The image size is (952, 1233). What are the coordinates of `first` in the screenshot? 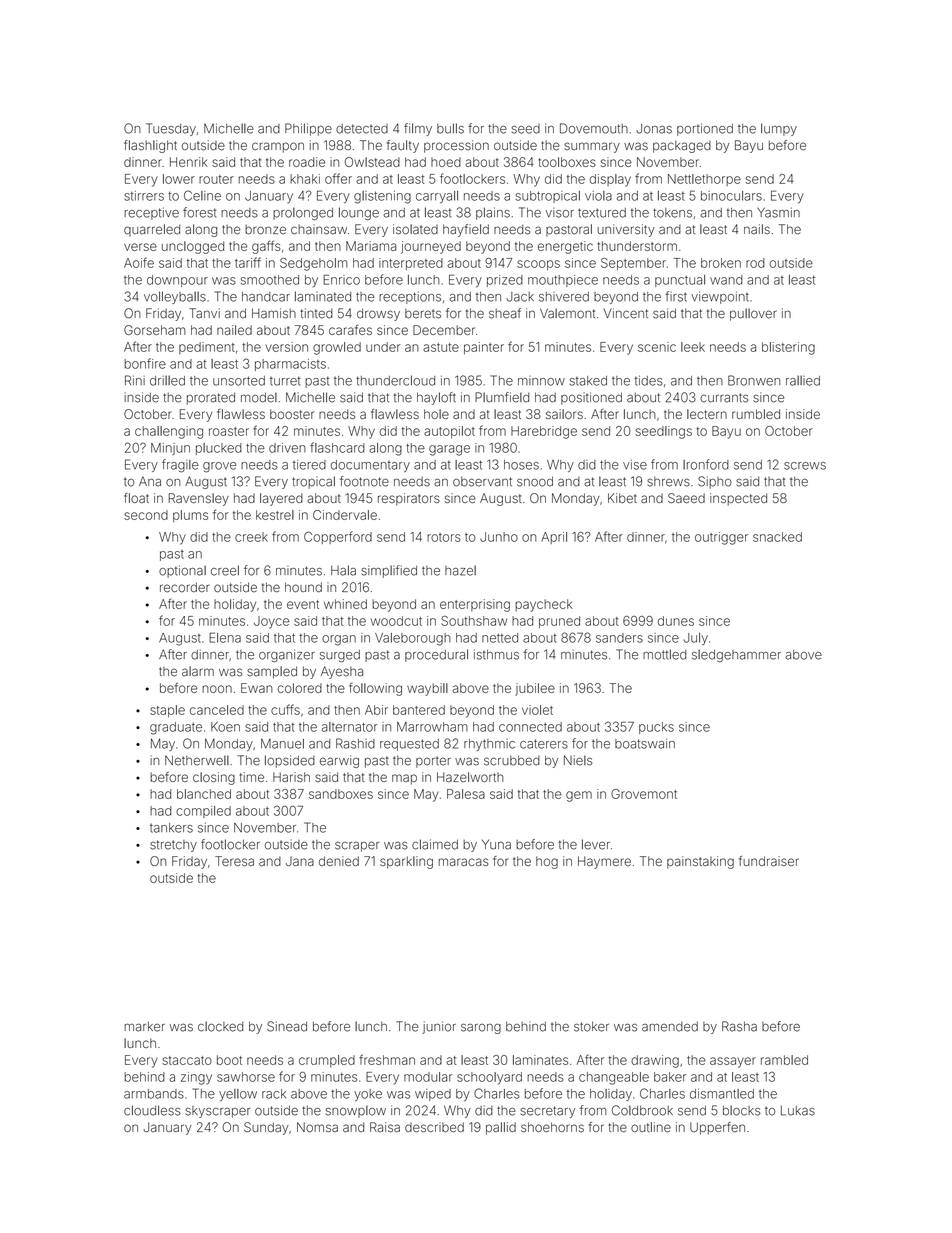 It's located at (676, 296).
